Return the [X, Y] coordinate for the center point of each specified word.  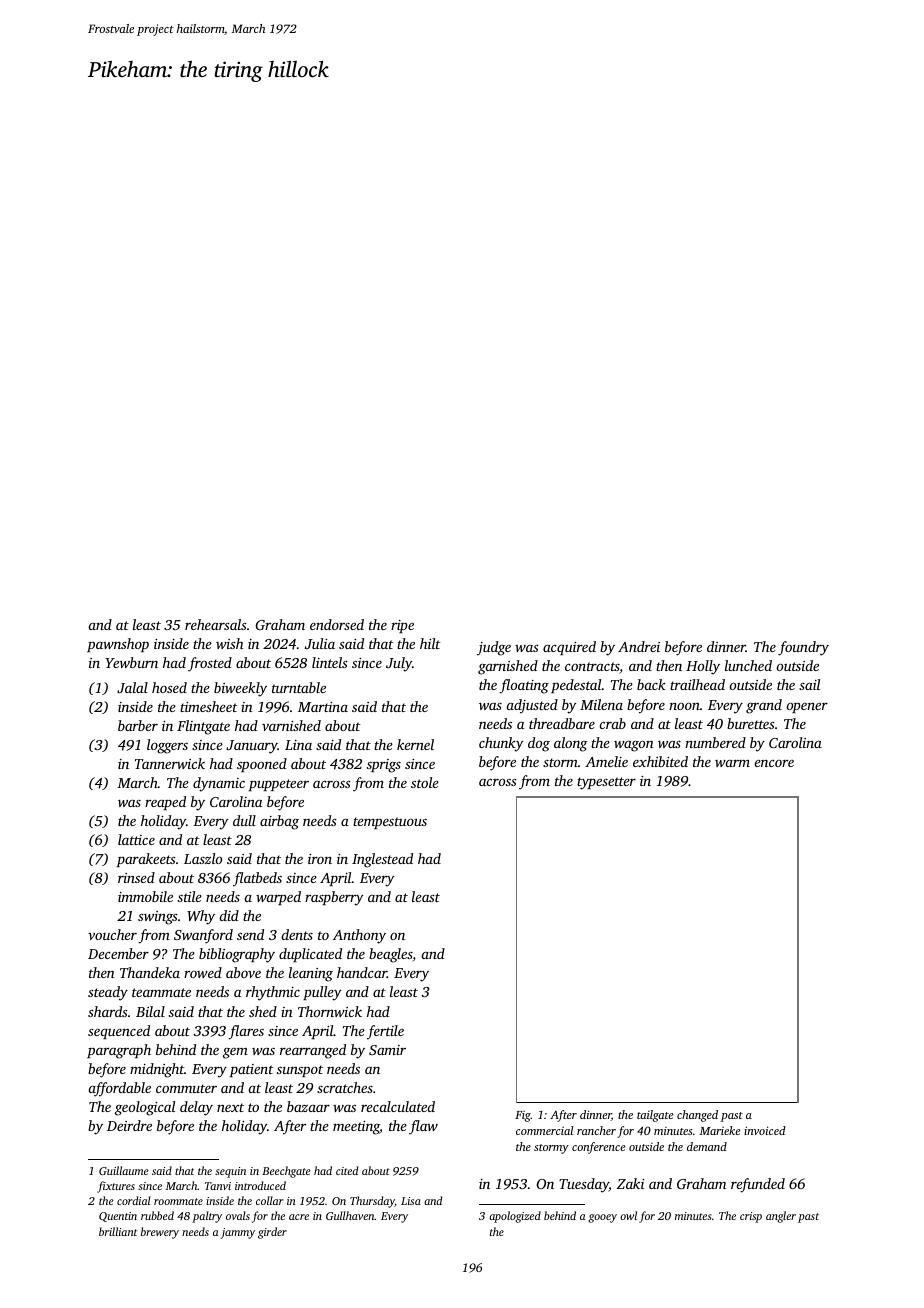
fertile [385, 1032]
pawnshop [118, 645]
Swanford [203, 936]
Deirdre [129, 1125]
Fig [523, 1116]
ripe [402, 626]
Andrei [639, 646]
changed [697, 1116]
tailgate [655, 1116]
